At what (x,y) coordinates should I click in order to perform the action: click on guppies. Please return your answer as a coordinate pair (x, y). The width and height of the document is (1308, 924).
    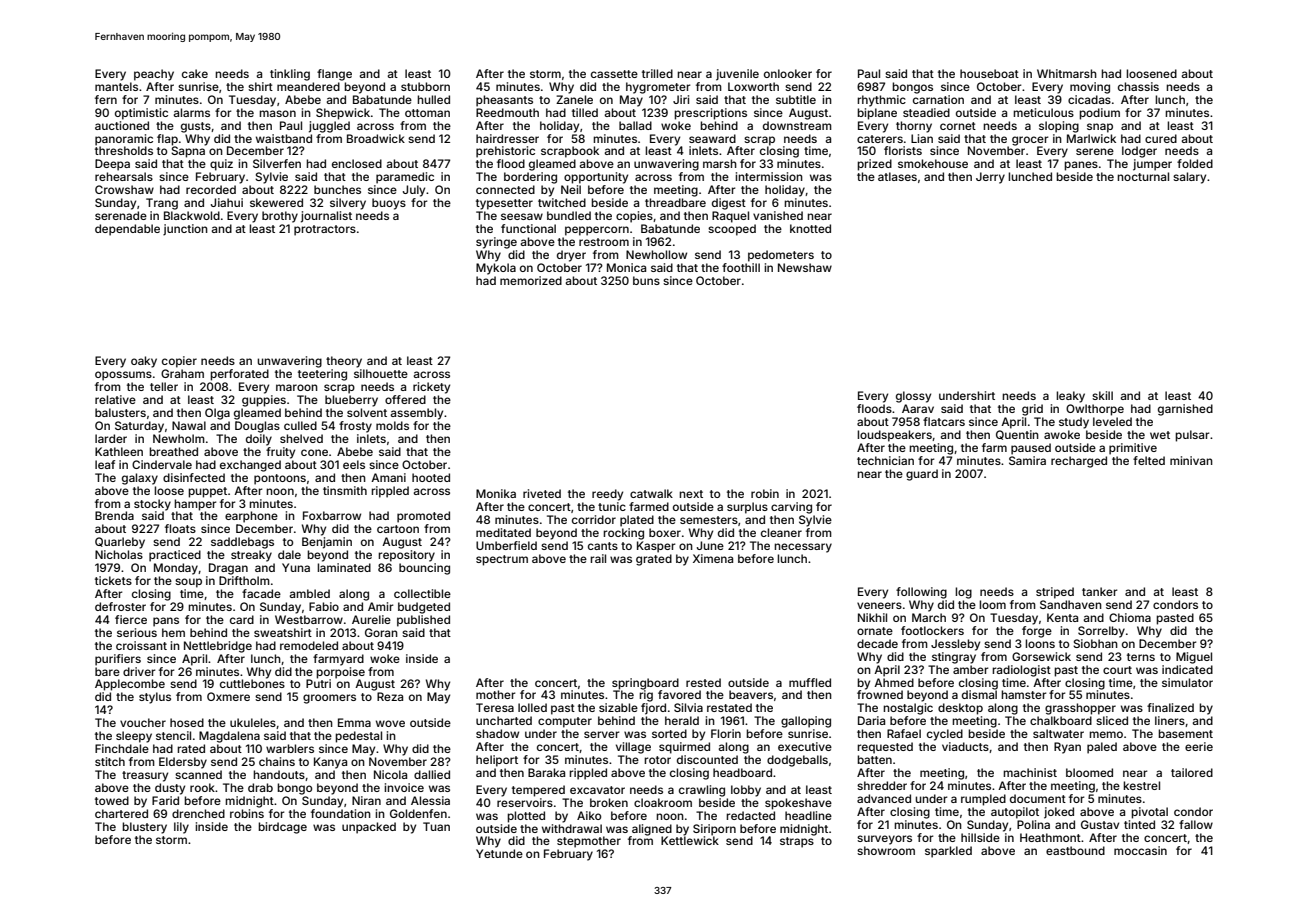
    Looking at the image, I should click on (264, 401).
